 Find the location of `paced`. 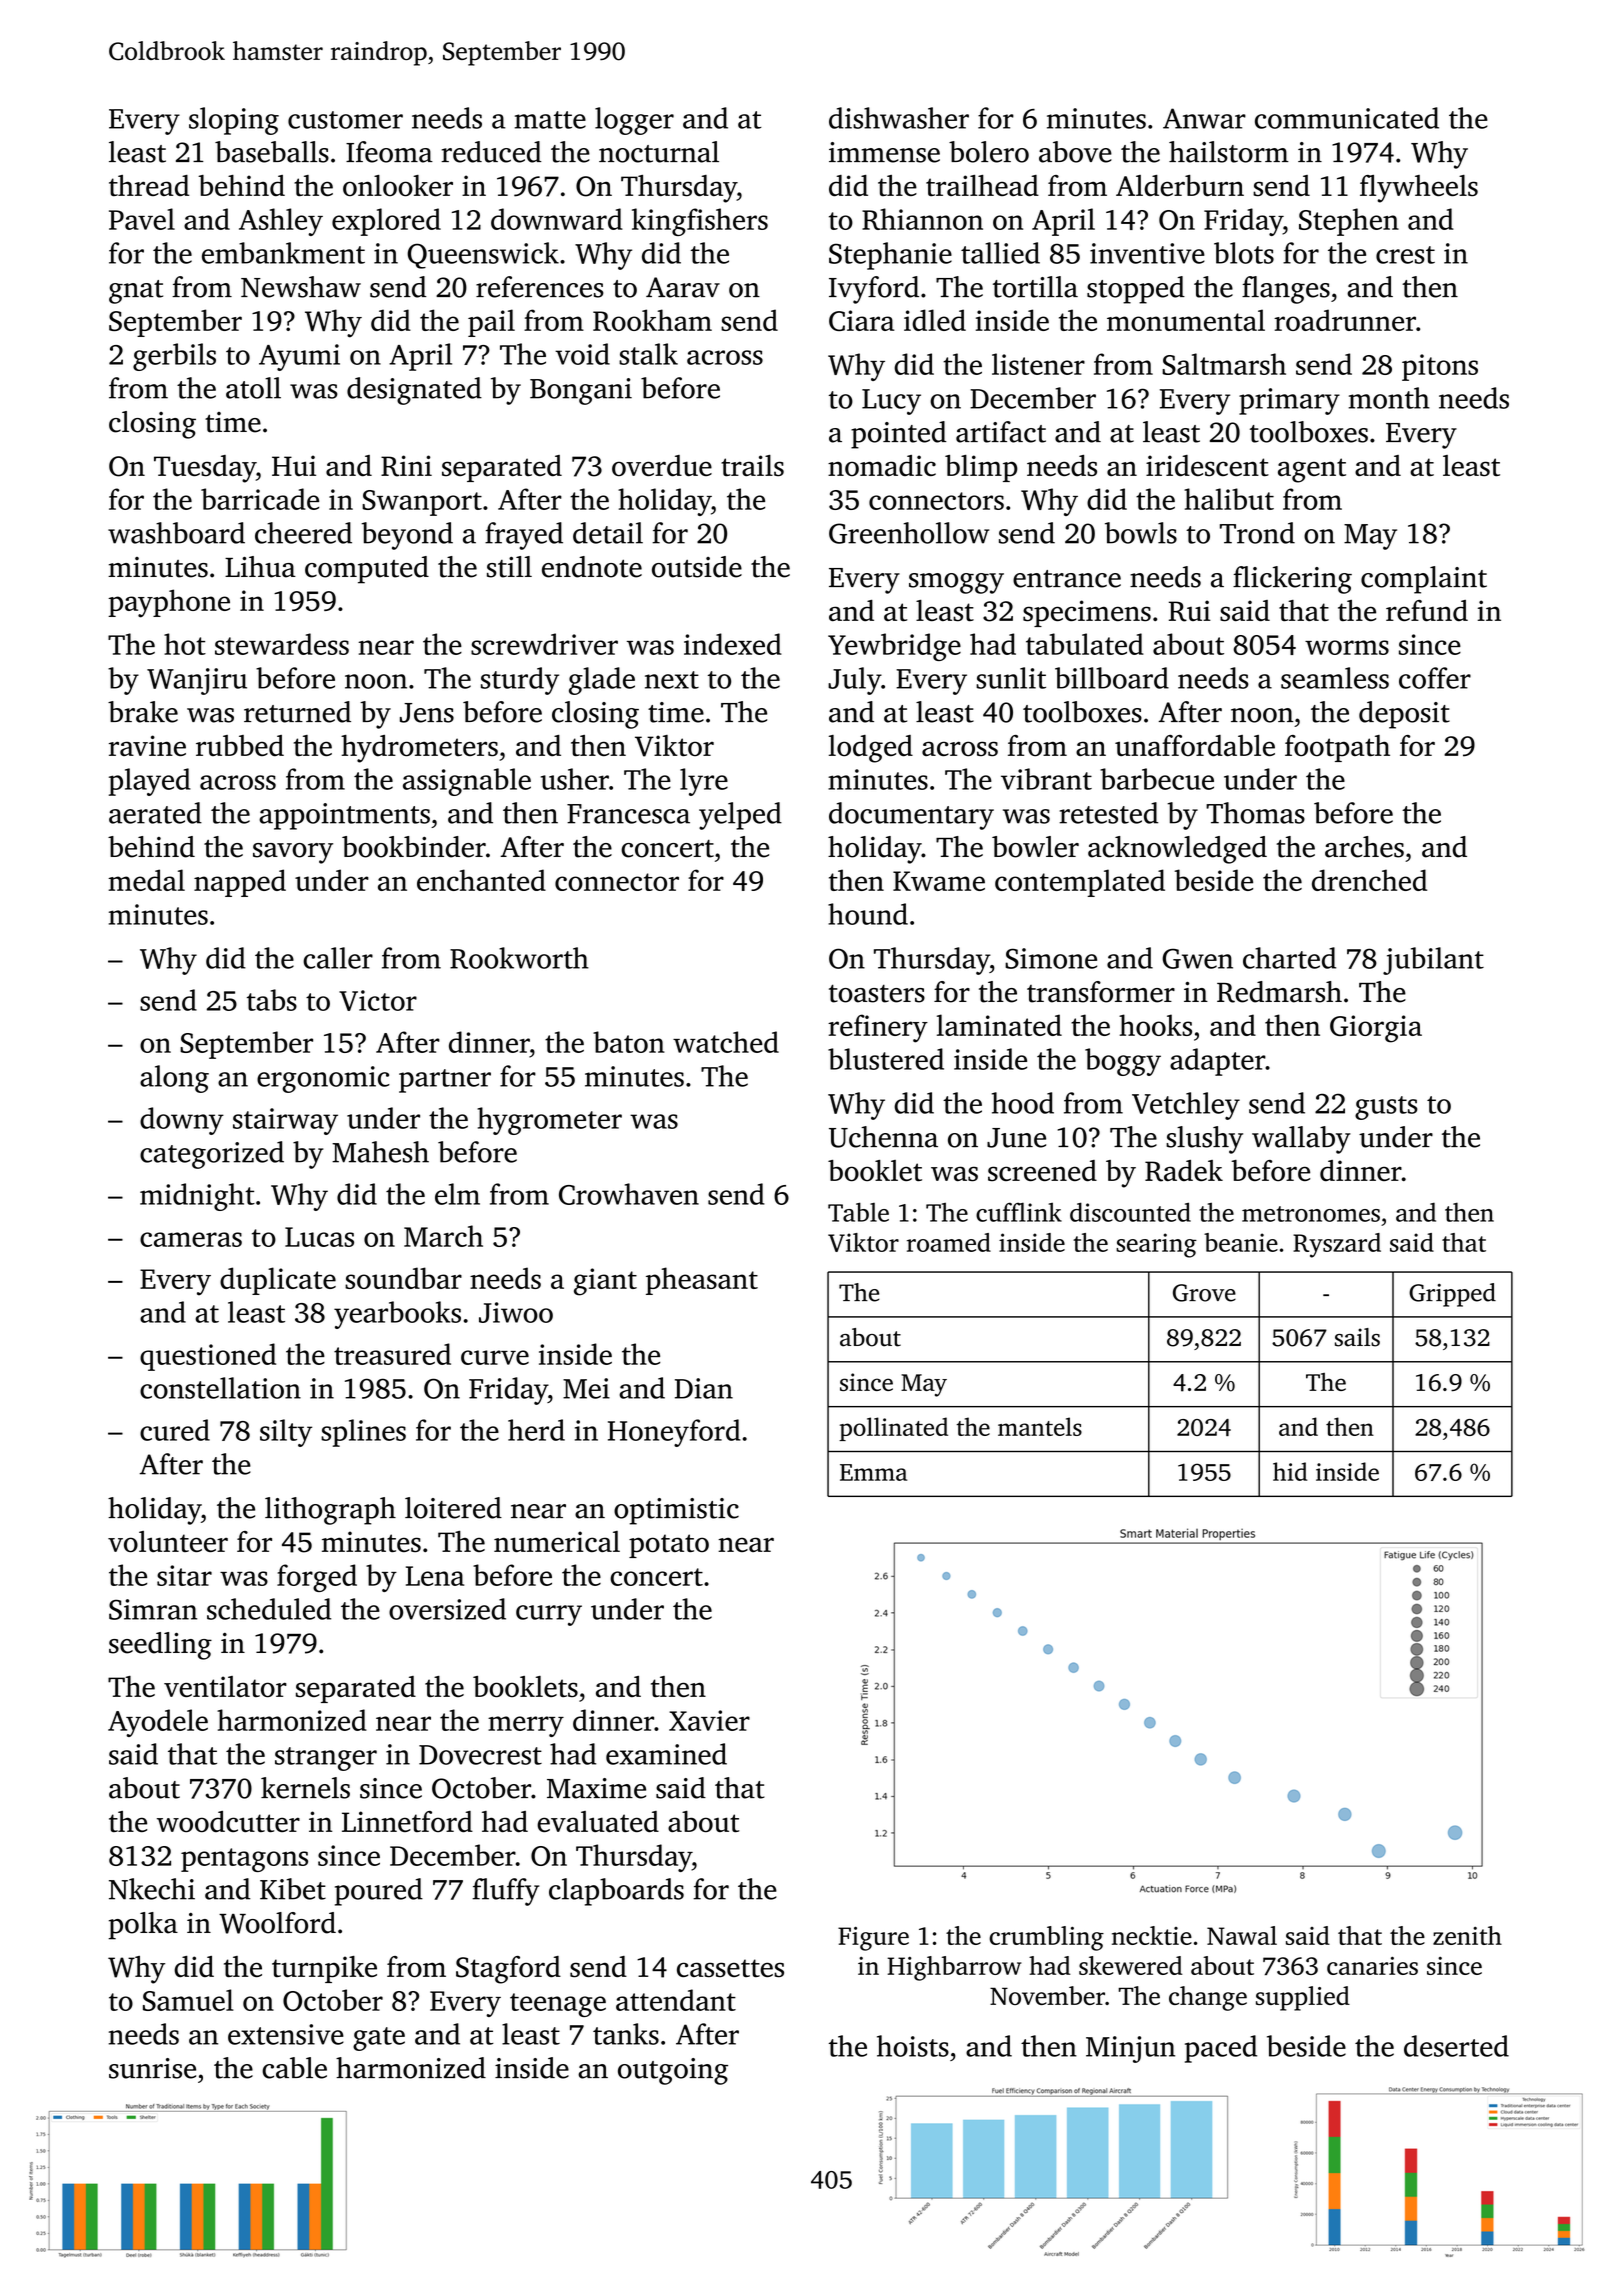

paced is located at coordinates (1221, 2049).
